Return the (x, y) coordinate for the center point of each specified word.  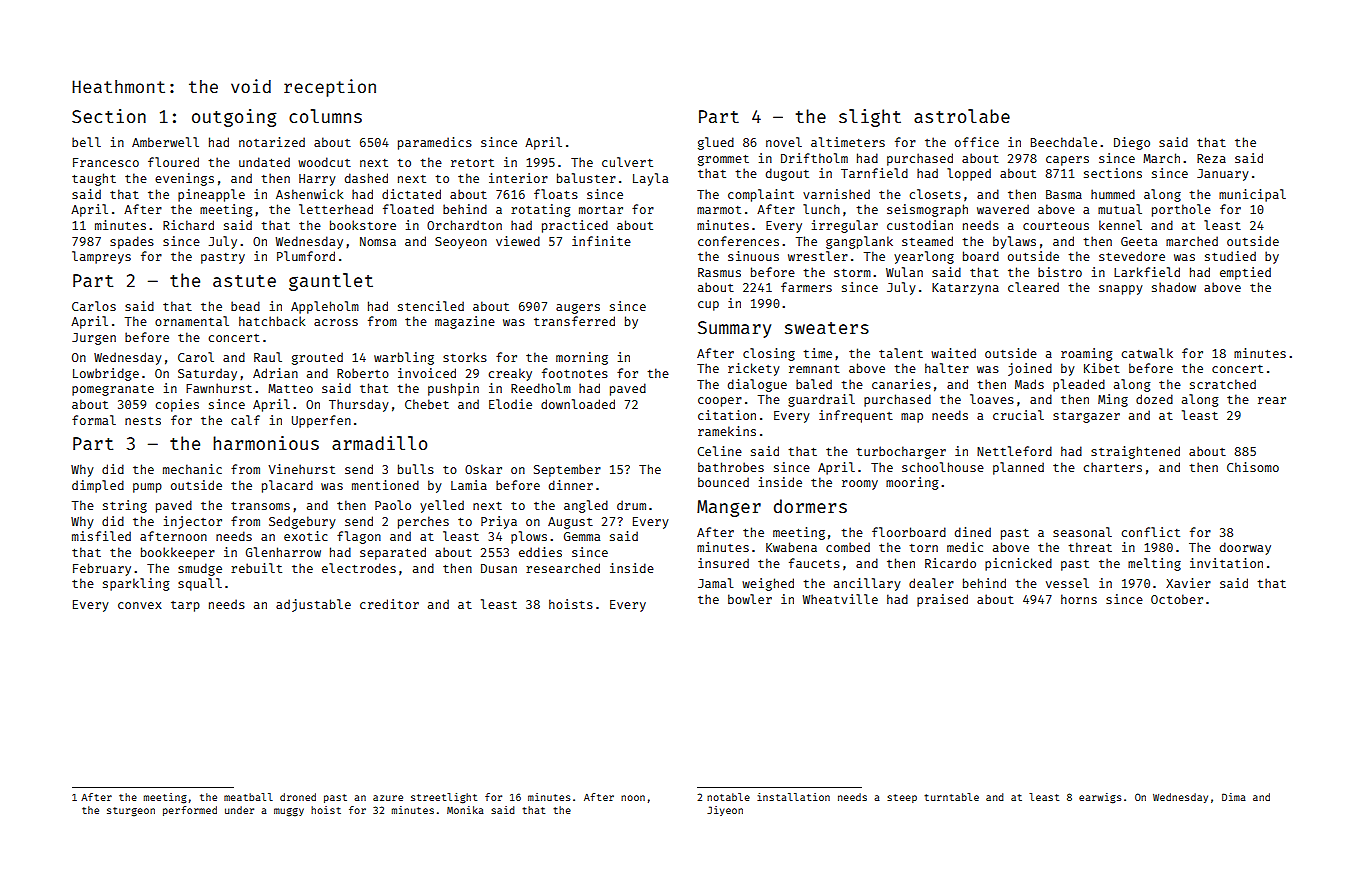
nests (143, 421)
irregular (845, 226)
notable (728, 797)
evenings (184, 179)
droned (298, 797)
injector (193, 522)
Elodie (510, 404)
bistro (1060, 272)
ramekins (727, 431)
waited (953, 353)
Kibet (1102, 368)
